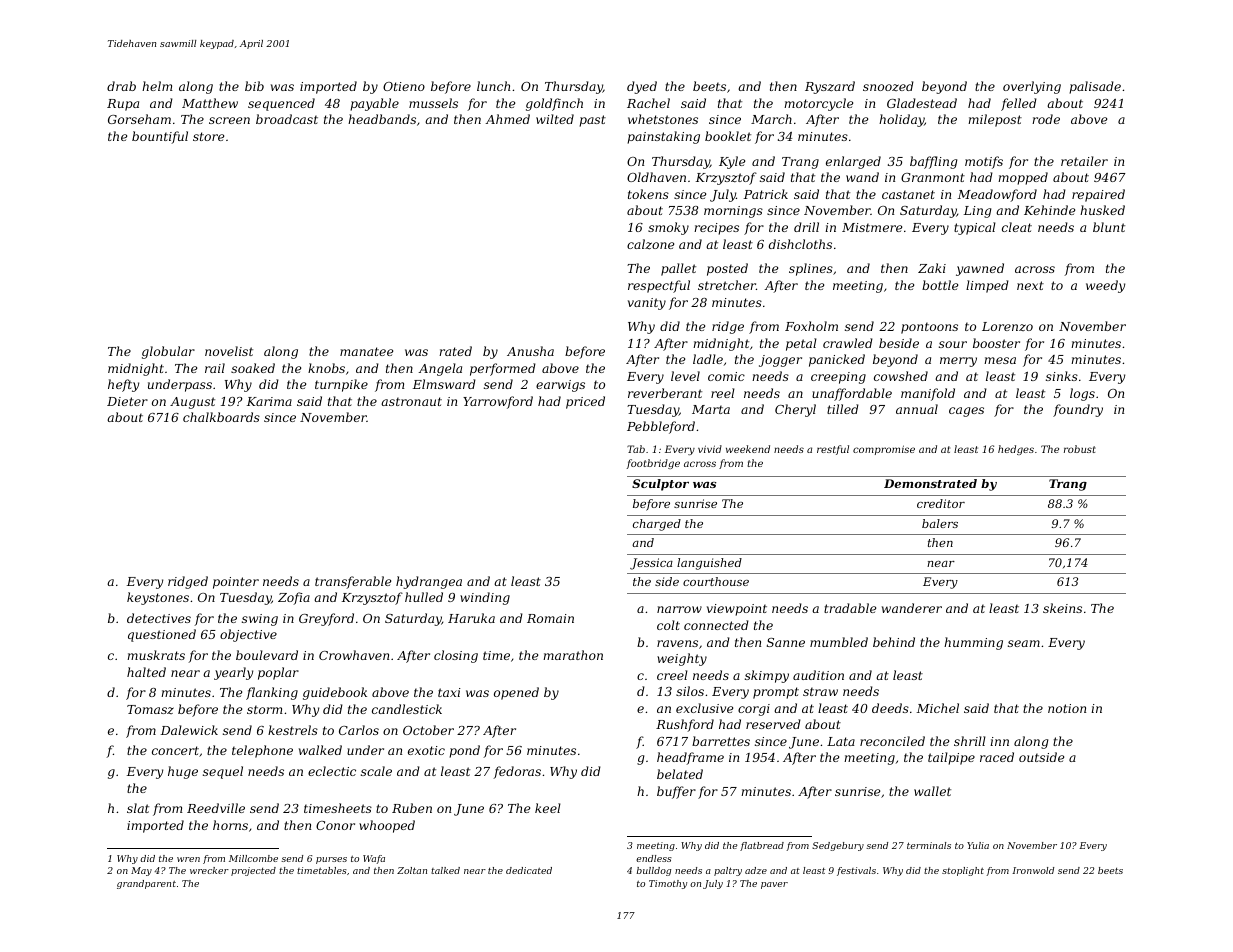 This image has height=952, width=1233. I want to click on headbands, so click(382, 119).
